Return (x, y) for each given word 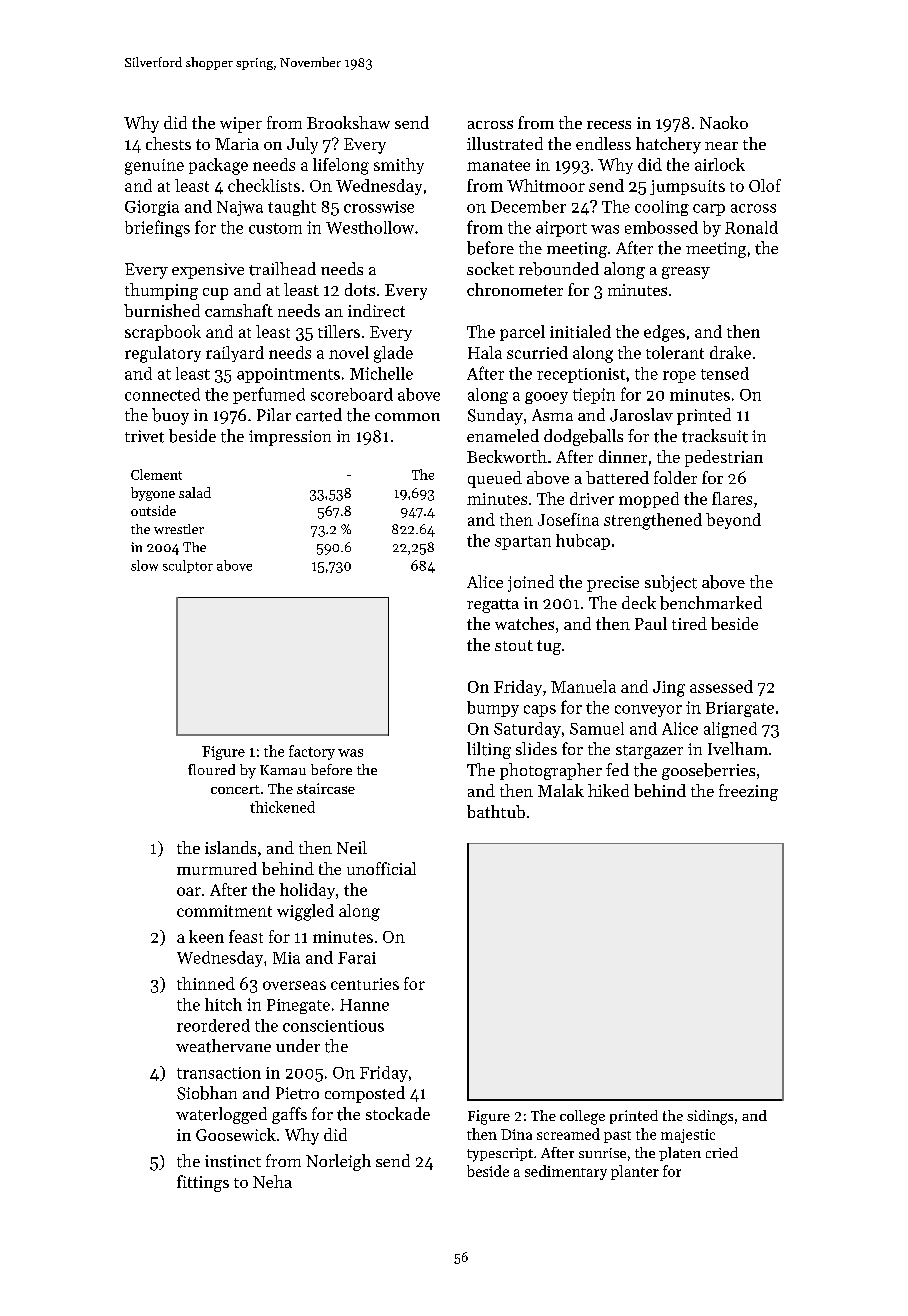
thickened (282, 807)
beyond (733, 521)
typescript (500, 1155)
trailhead (282, 269)
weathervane (223, 1046)
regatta (493, 606)
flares (732, 498)
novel (349, 352)
